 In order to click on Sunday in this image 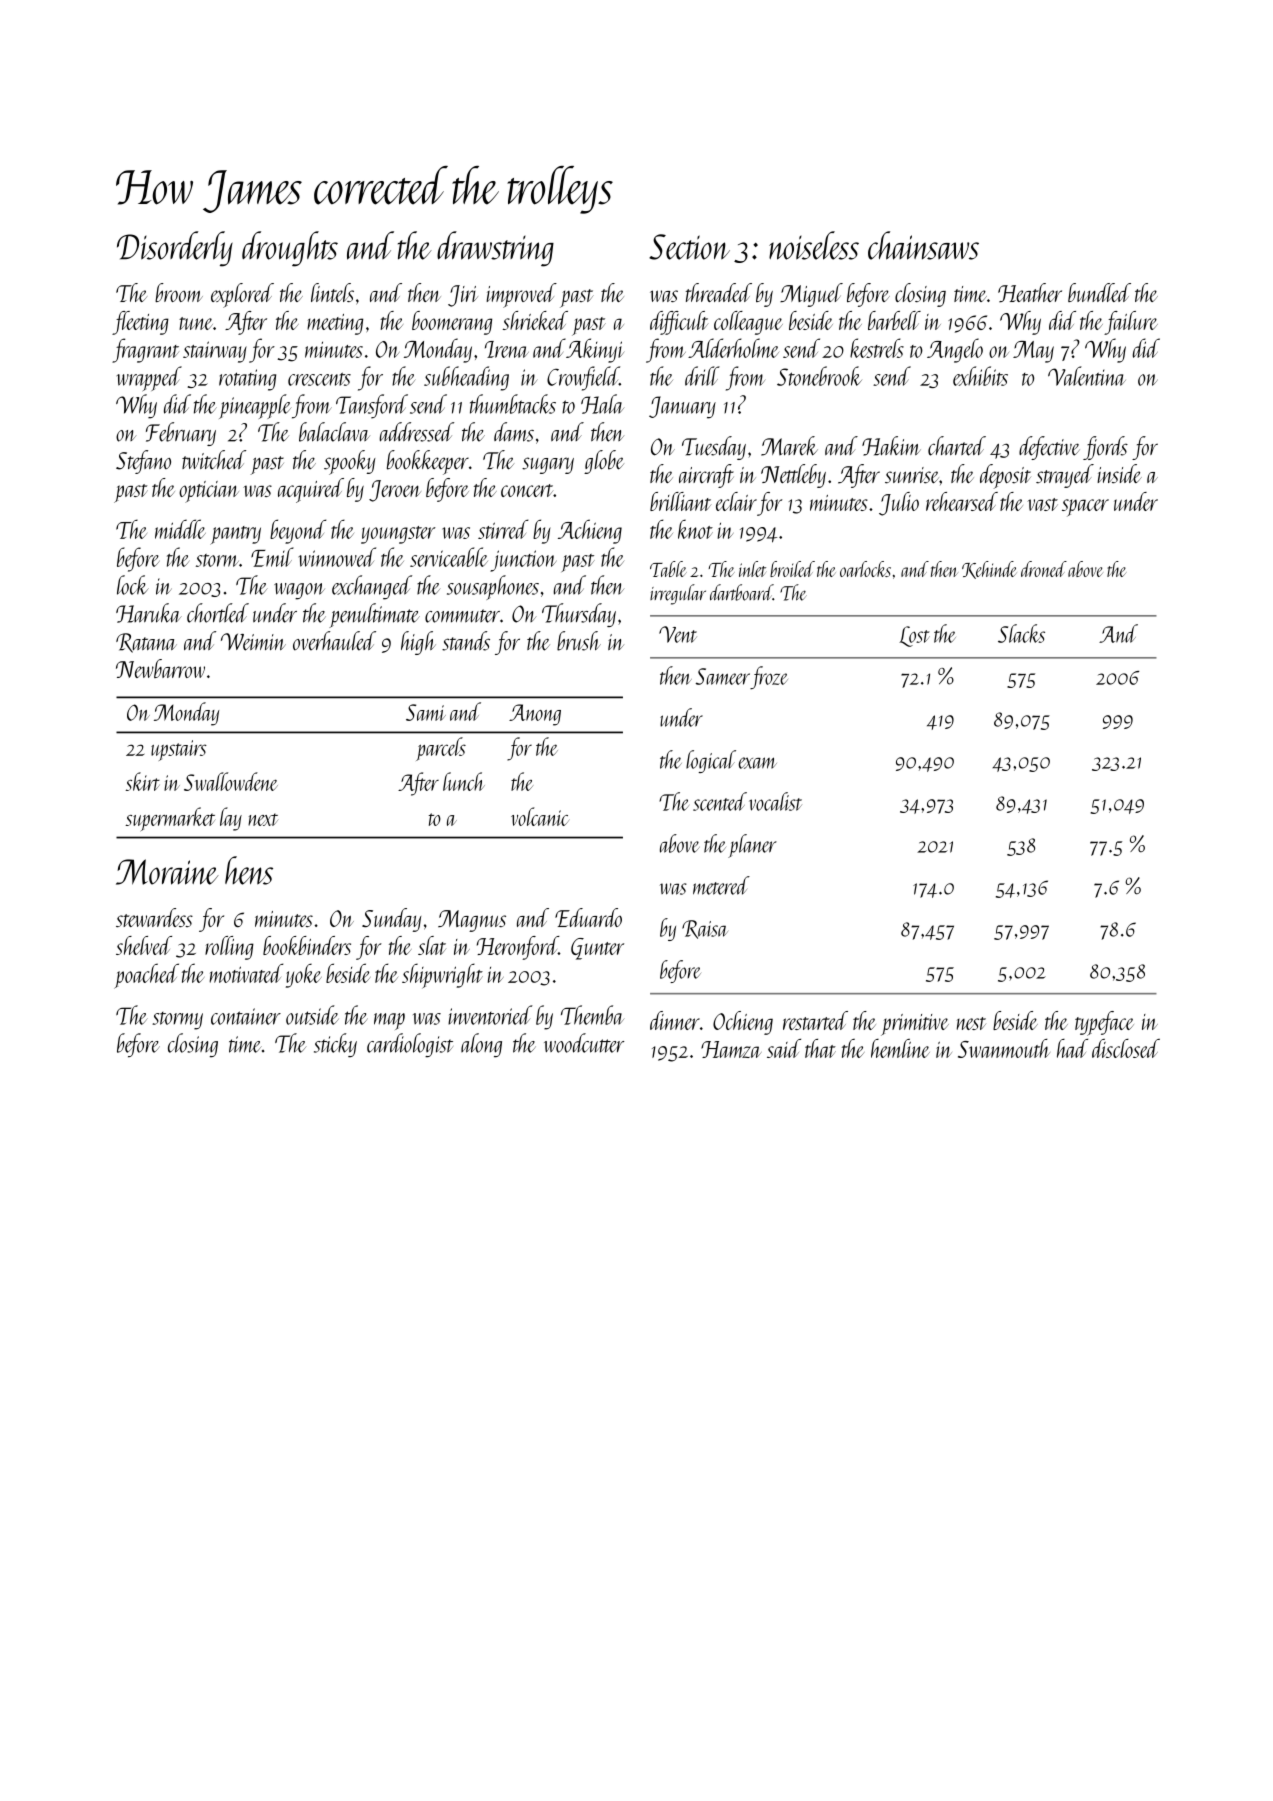, I will do `click(391, 920)`.
